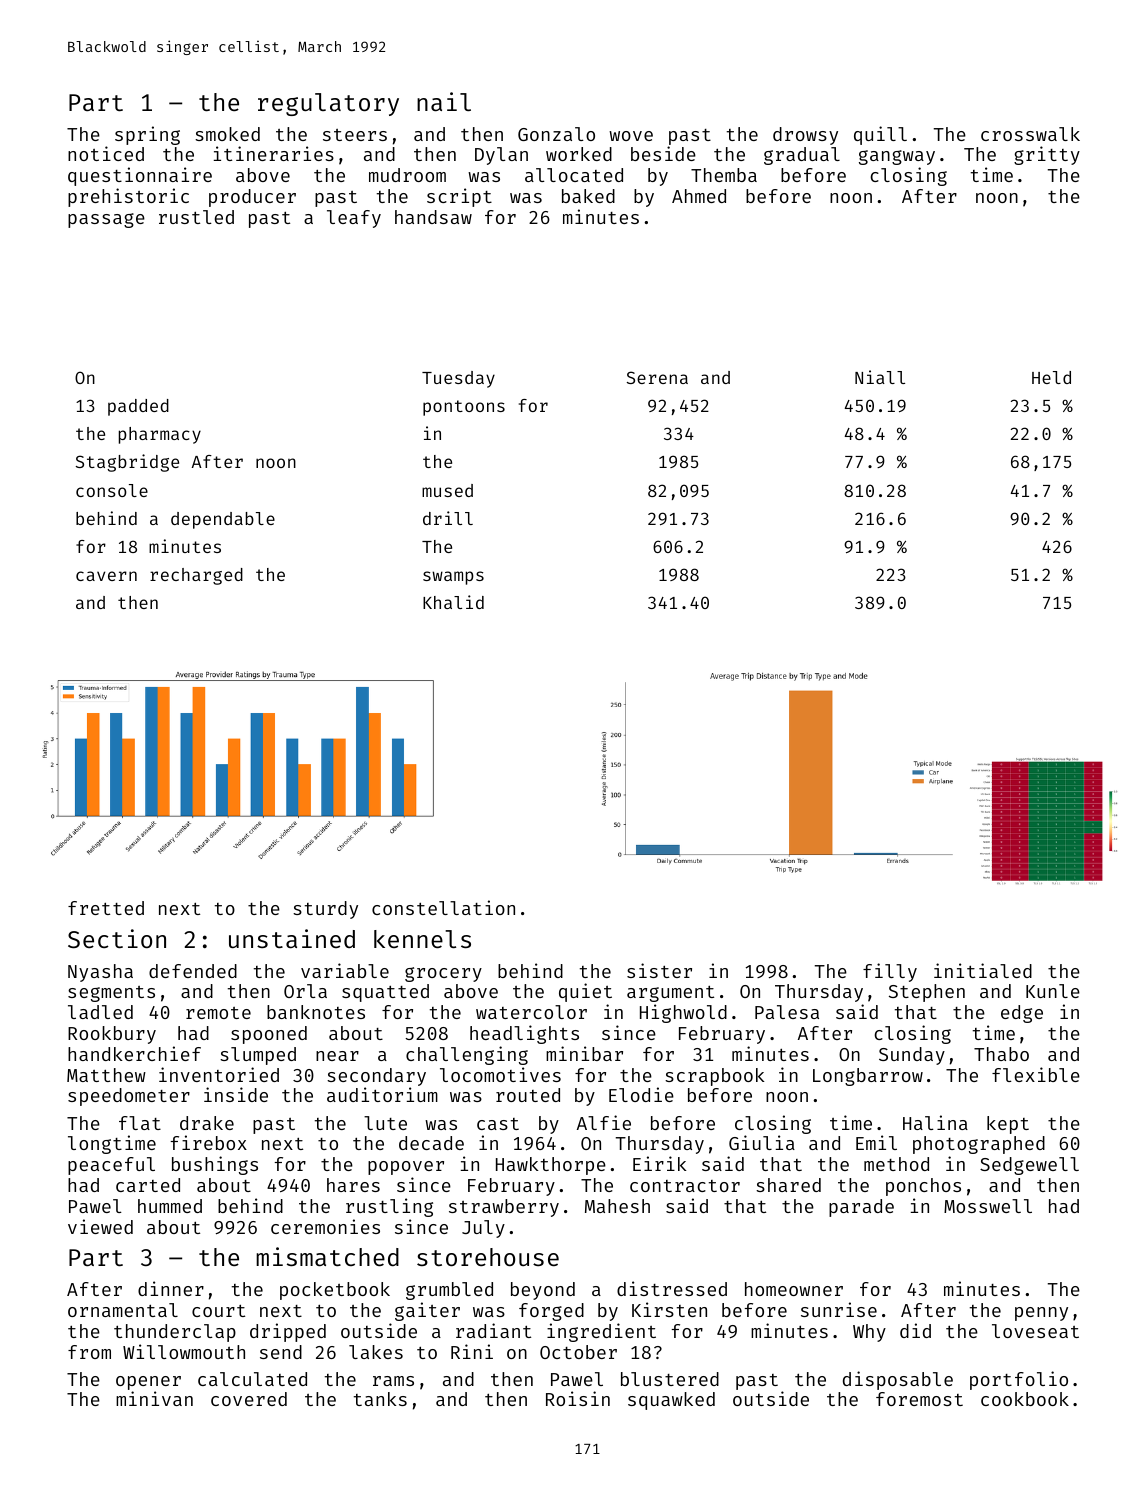 This image has width=1148, height=1486. Describe the element at coordinates (444, 101) in the image. I see `nail` at that location.
